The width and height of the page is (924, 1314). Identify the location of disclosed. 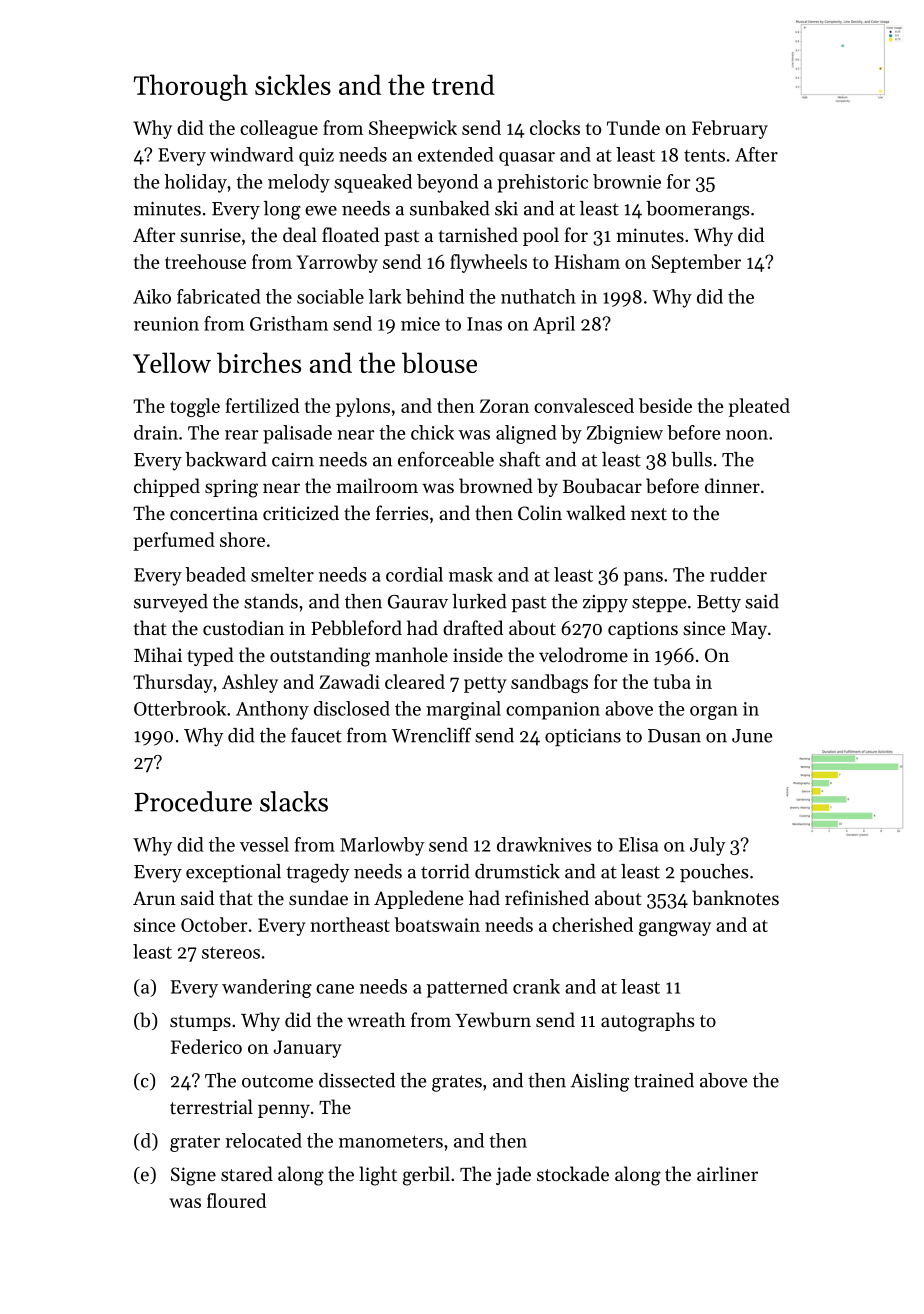
(352, 708).
